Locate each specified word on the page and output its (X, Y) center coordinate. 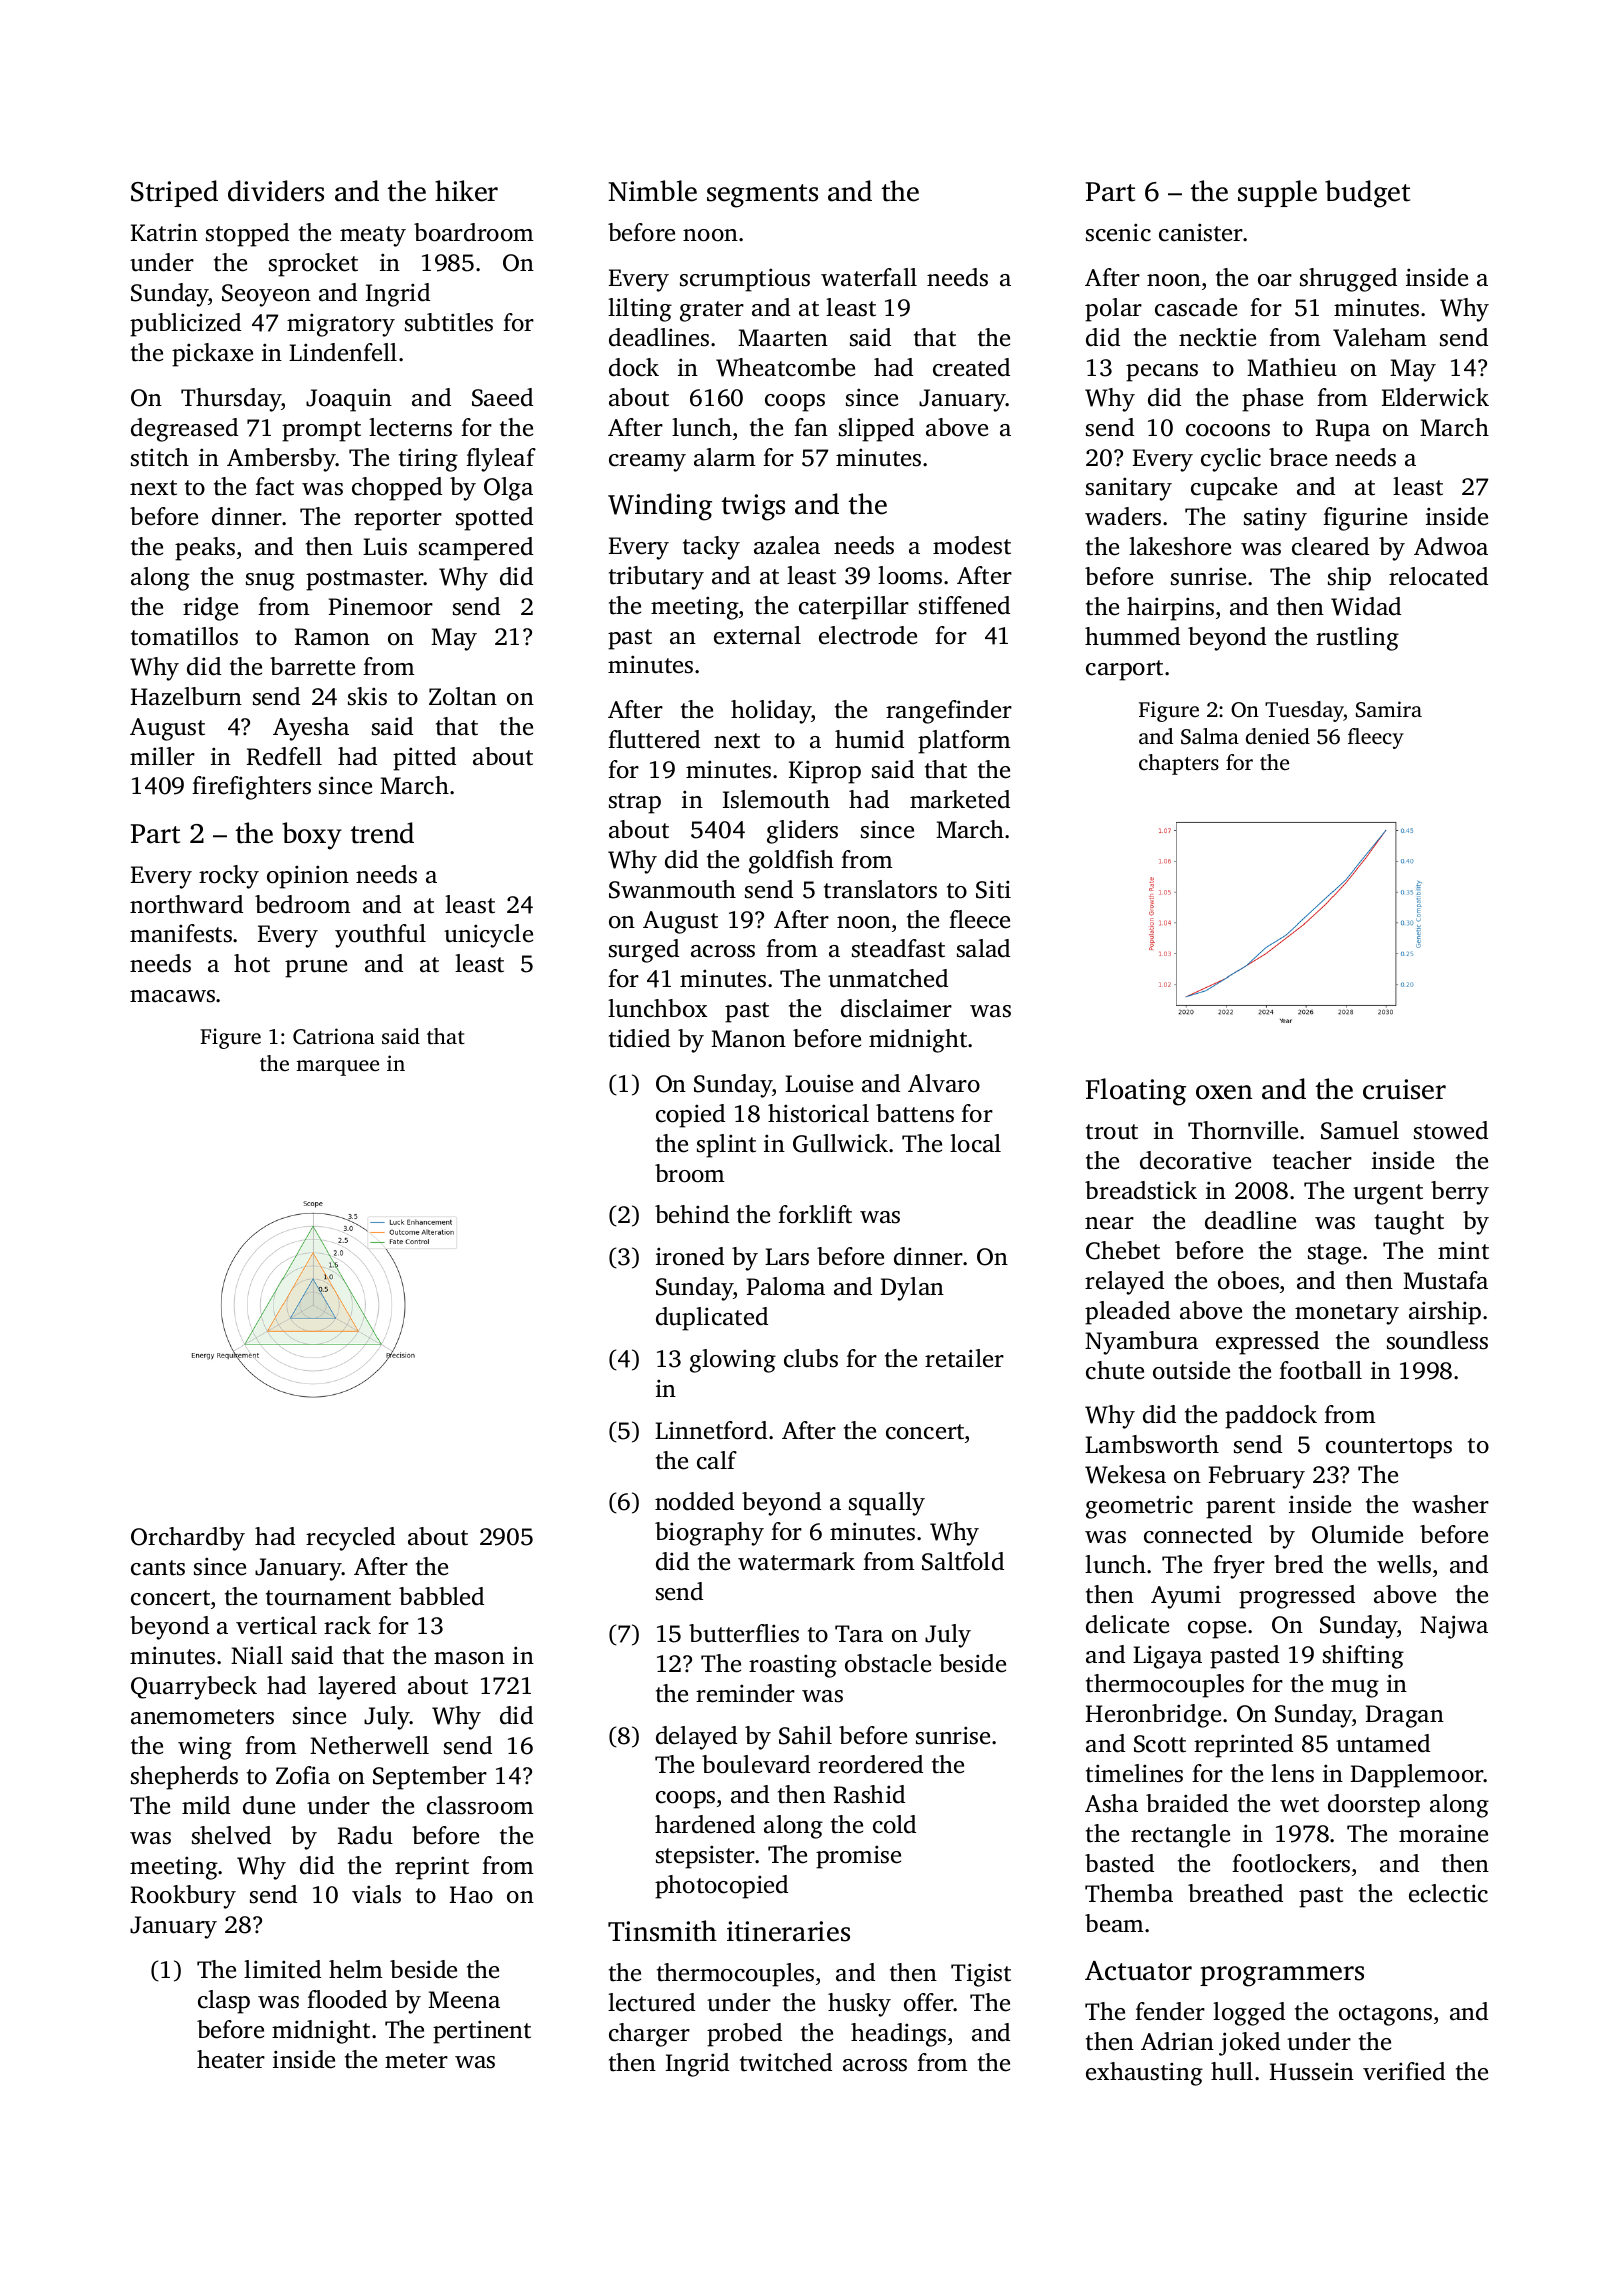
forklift (815, 1214)
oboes (1248, 1280)
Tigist (981, 1975)
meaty (373, 236)
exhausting (1144, 2074)
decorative (1195, 1160)
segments (762, 196)
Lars (787, 1257)
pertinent (482, 2032)
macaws (172, 996)
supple (1277, 193)
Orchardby (188, 1539)
